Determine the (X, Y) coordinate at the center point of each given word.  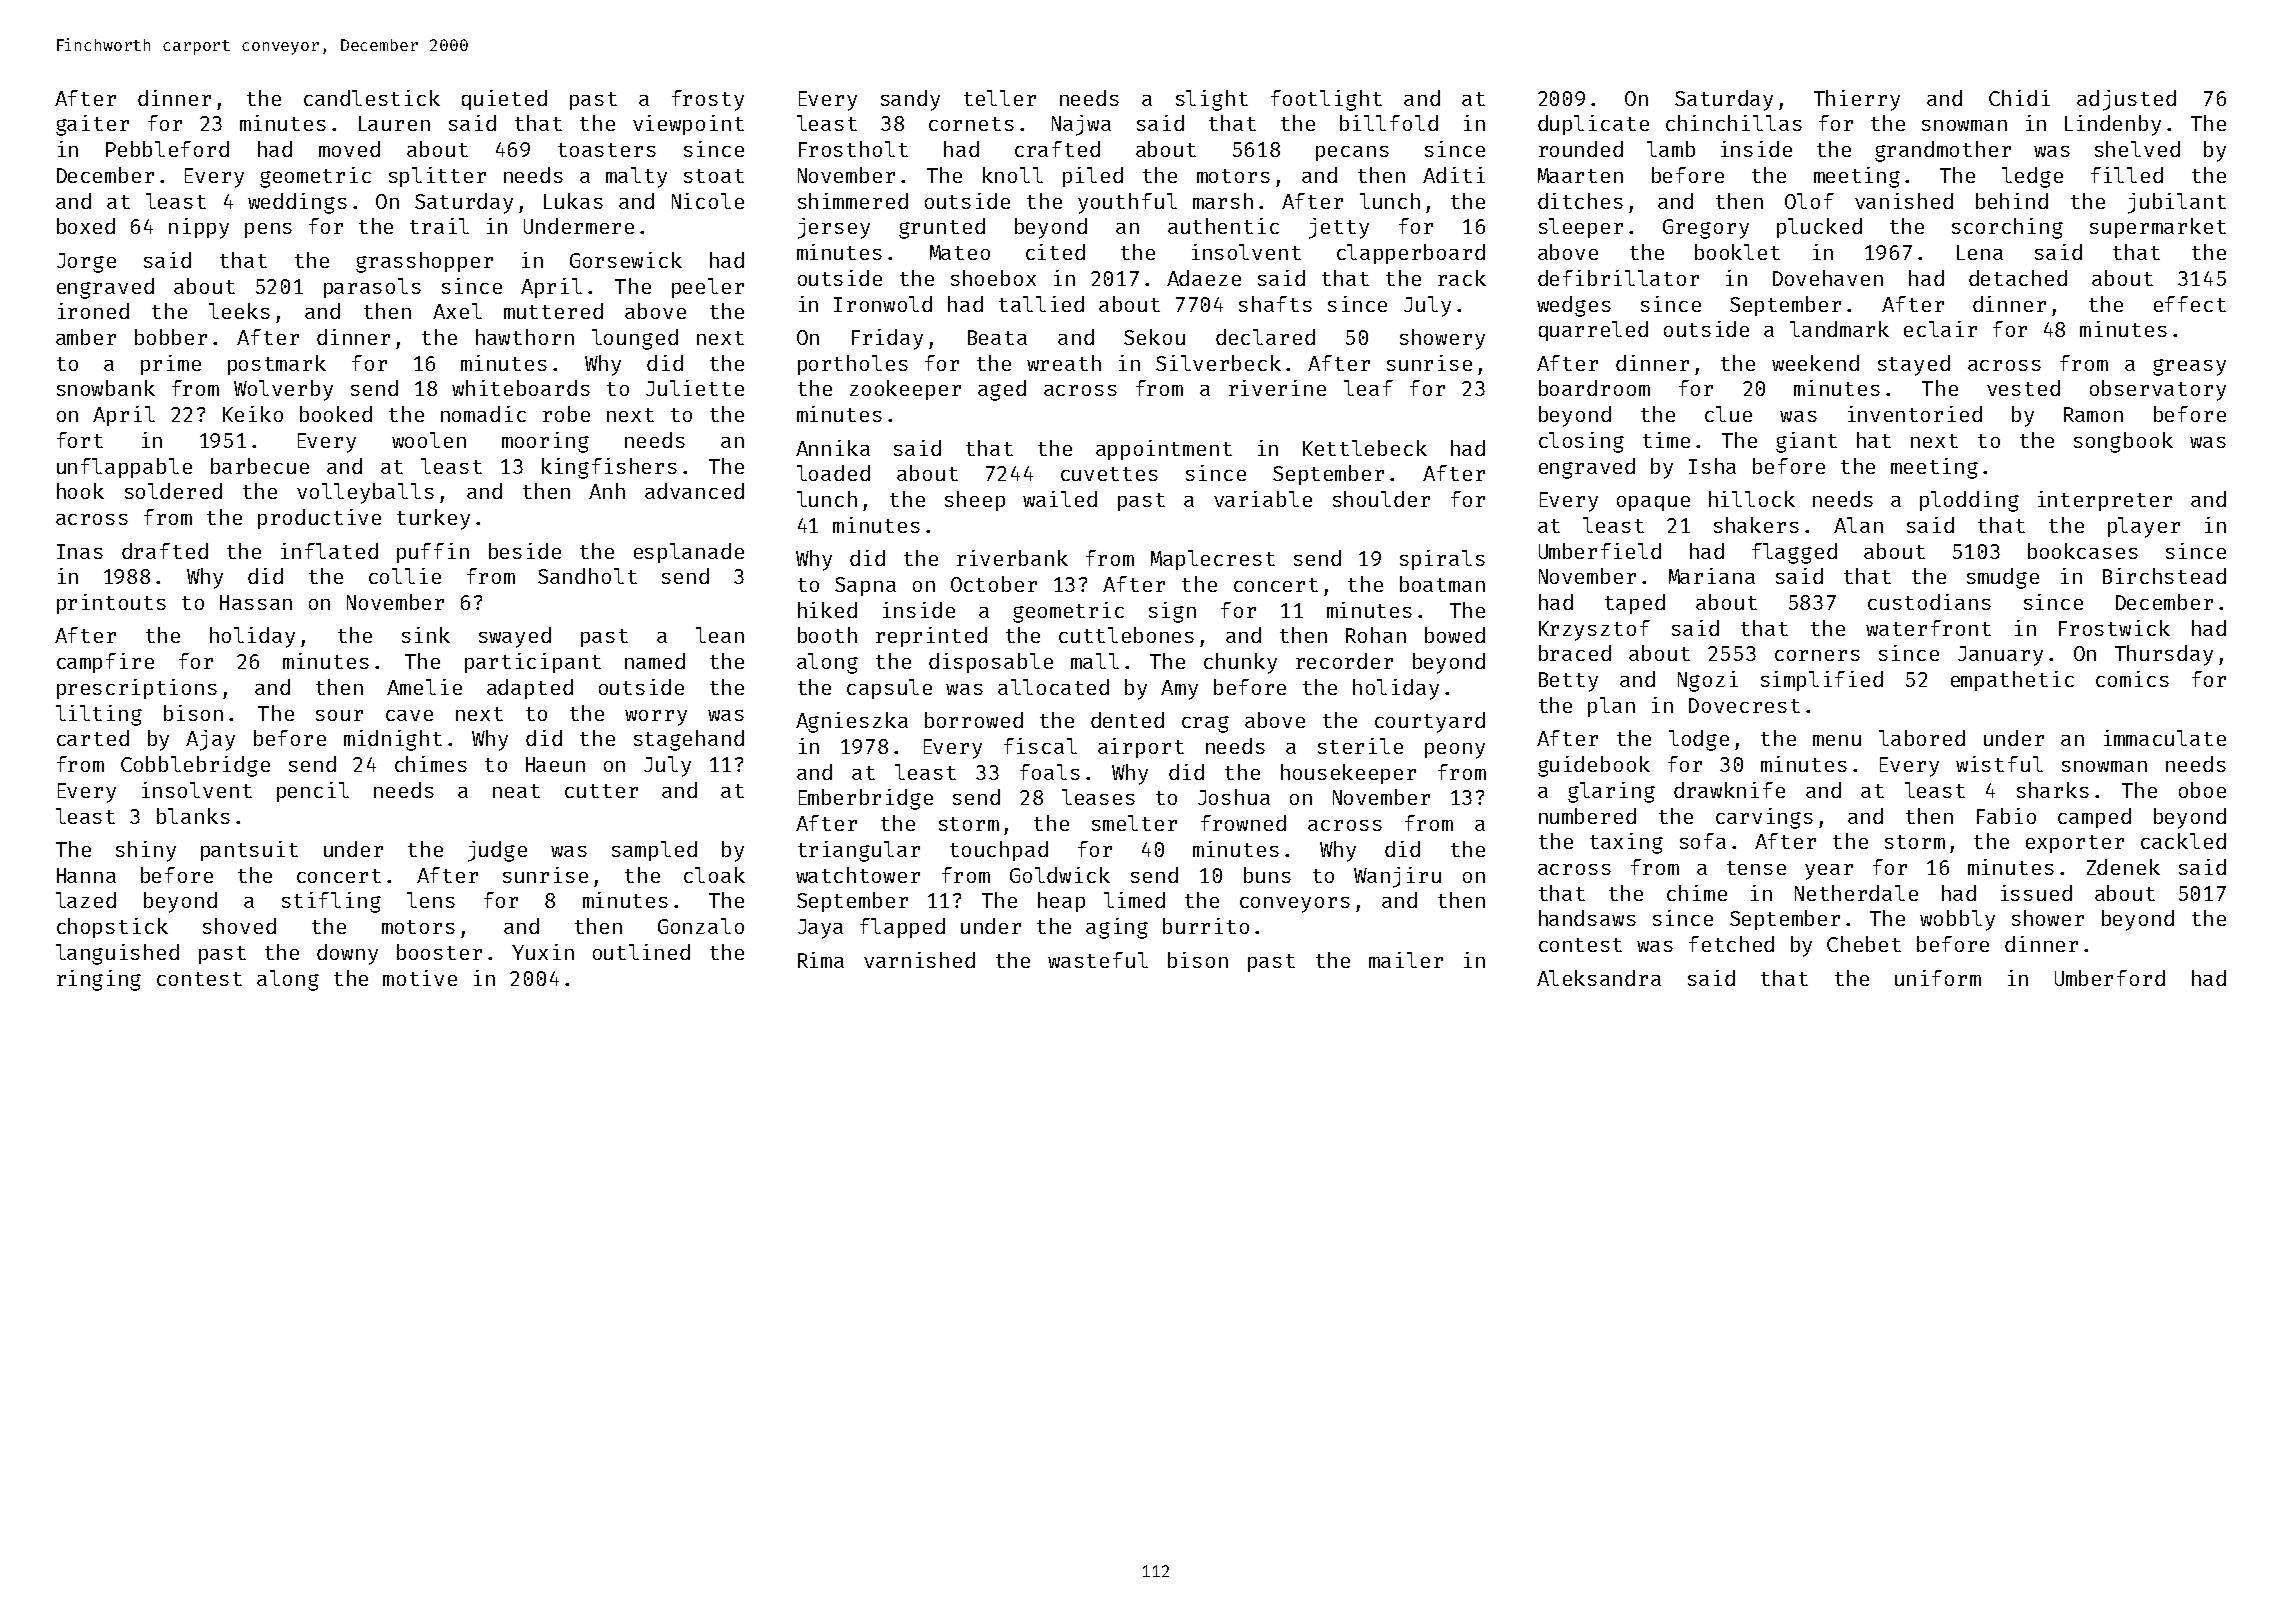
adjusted (2126, 100)
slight (1212, 100)
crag (1205, 724)
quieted (504, 100)
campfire (105, 663)
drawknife (1729, 790)
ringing (99, 980)
